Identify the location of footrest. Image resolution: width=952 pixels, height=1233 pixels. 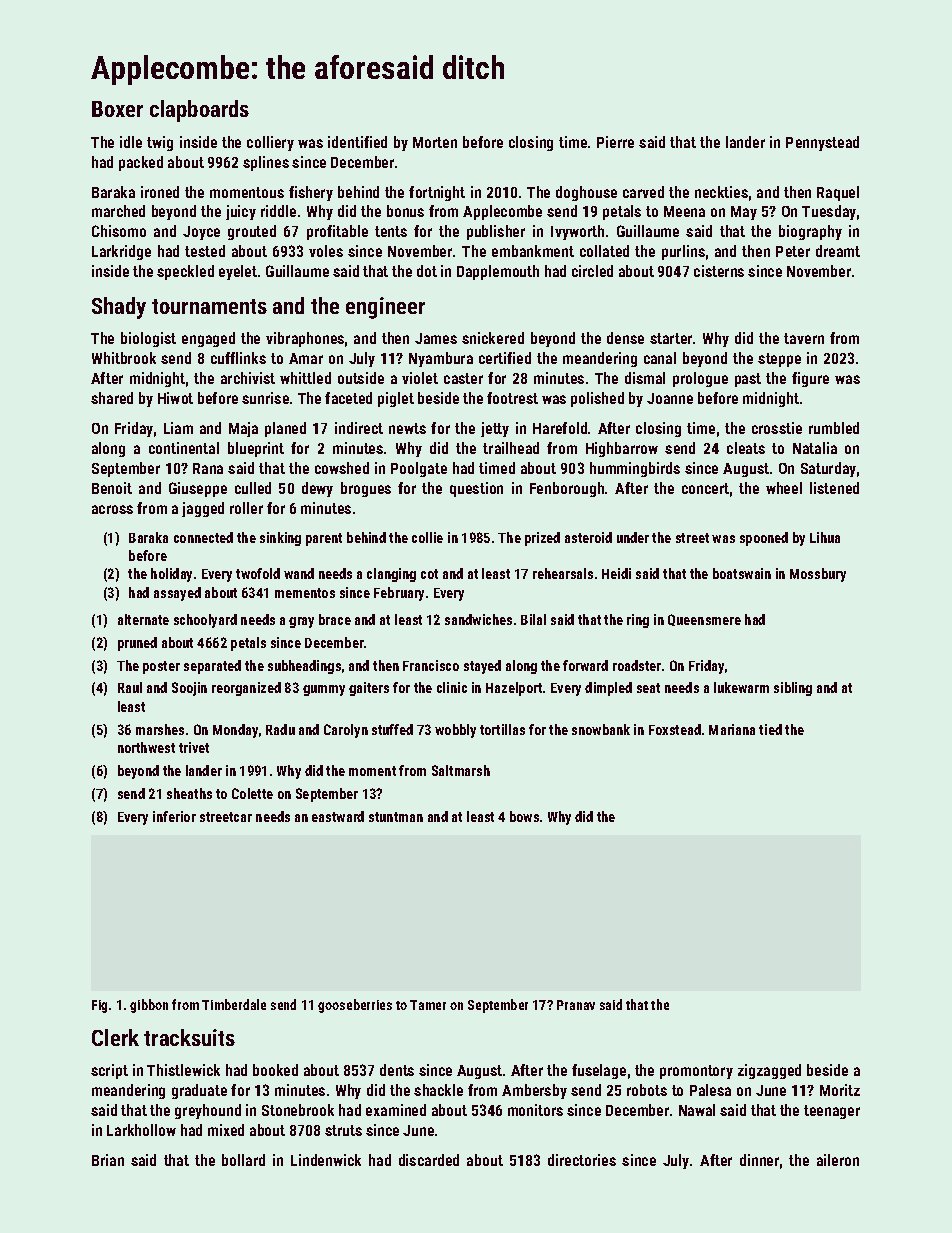
(512, 398).
